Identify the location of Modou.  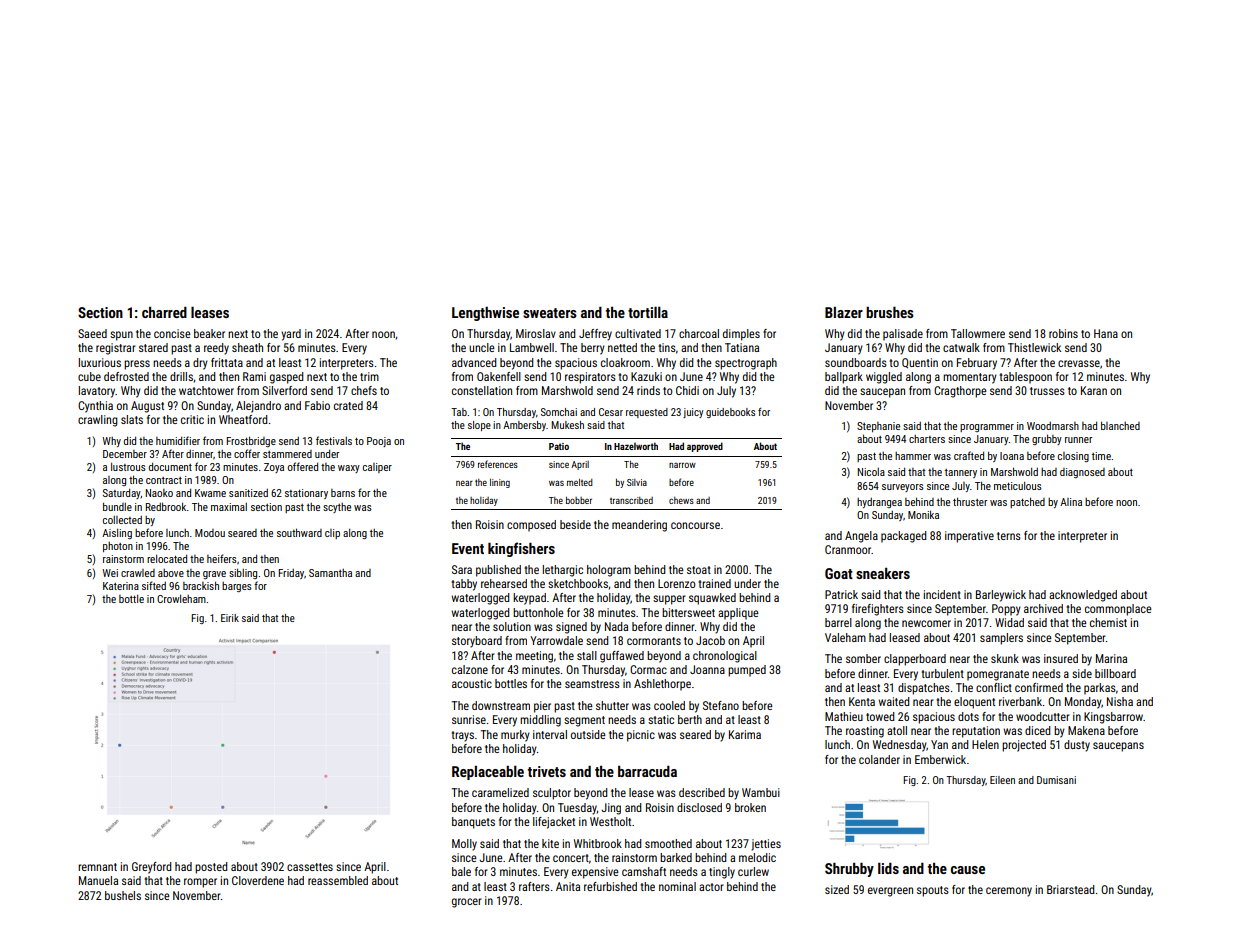
(210, 533).
